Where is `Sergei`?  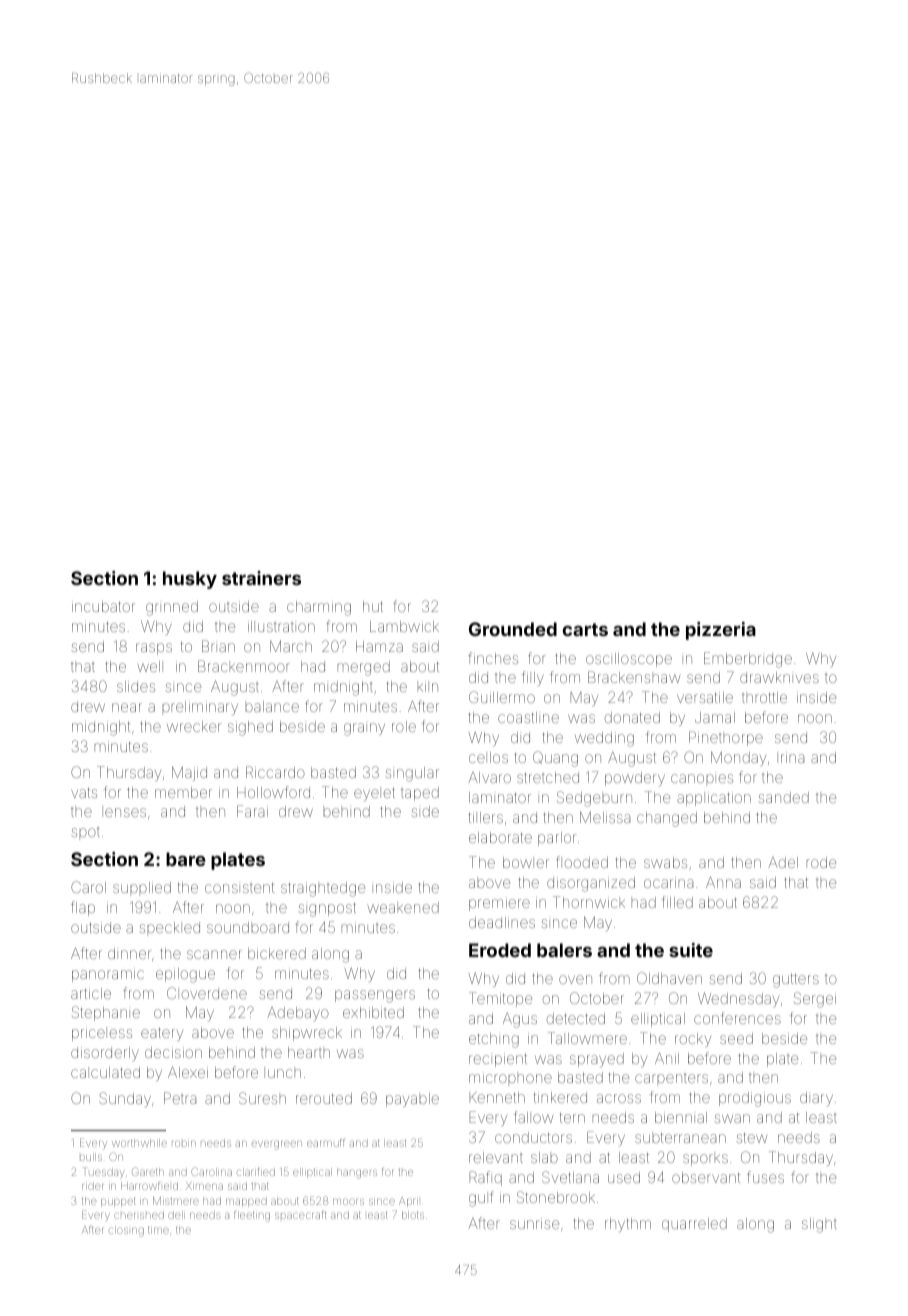 Sergei is located at coordinates (815, 1000).
